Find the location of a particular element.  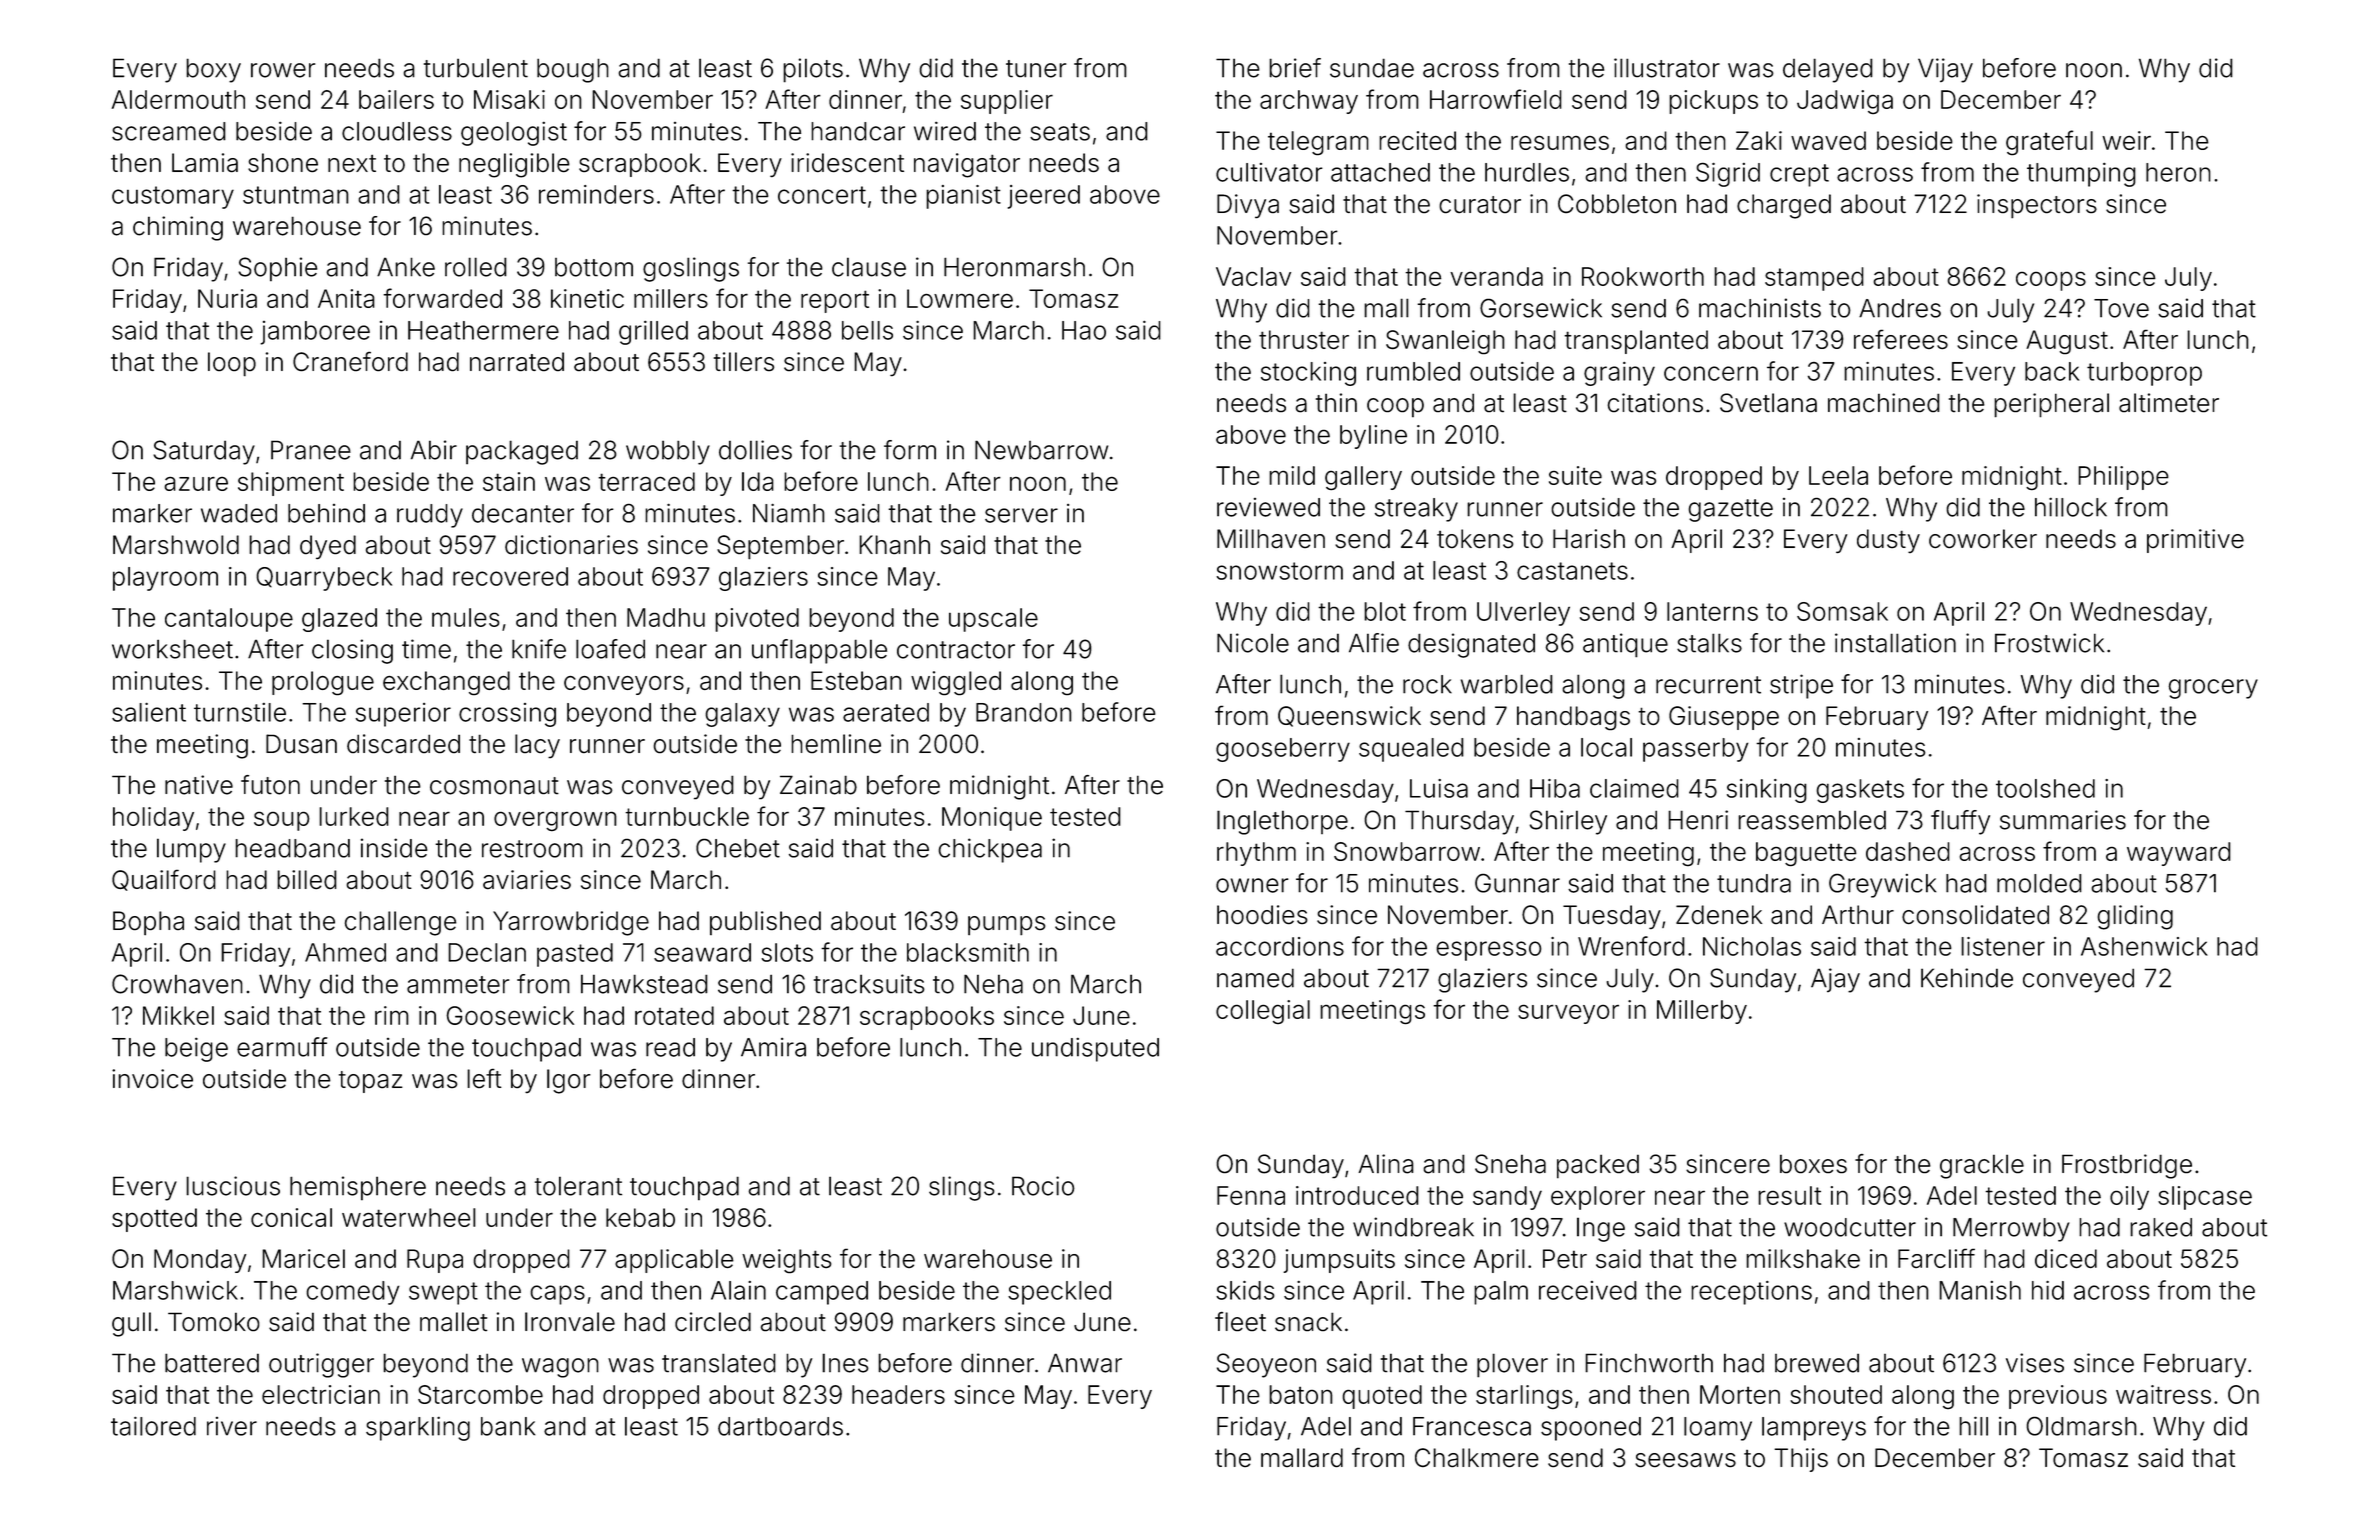

pickups is located at coordinates (1713, 102).
